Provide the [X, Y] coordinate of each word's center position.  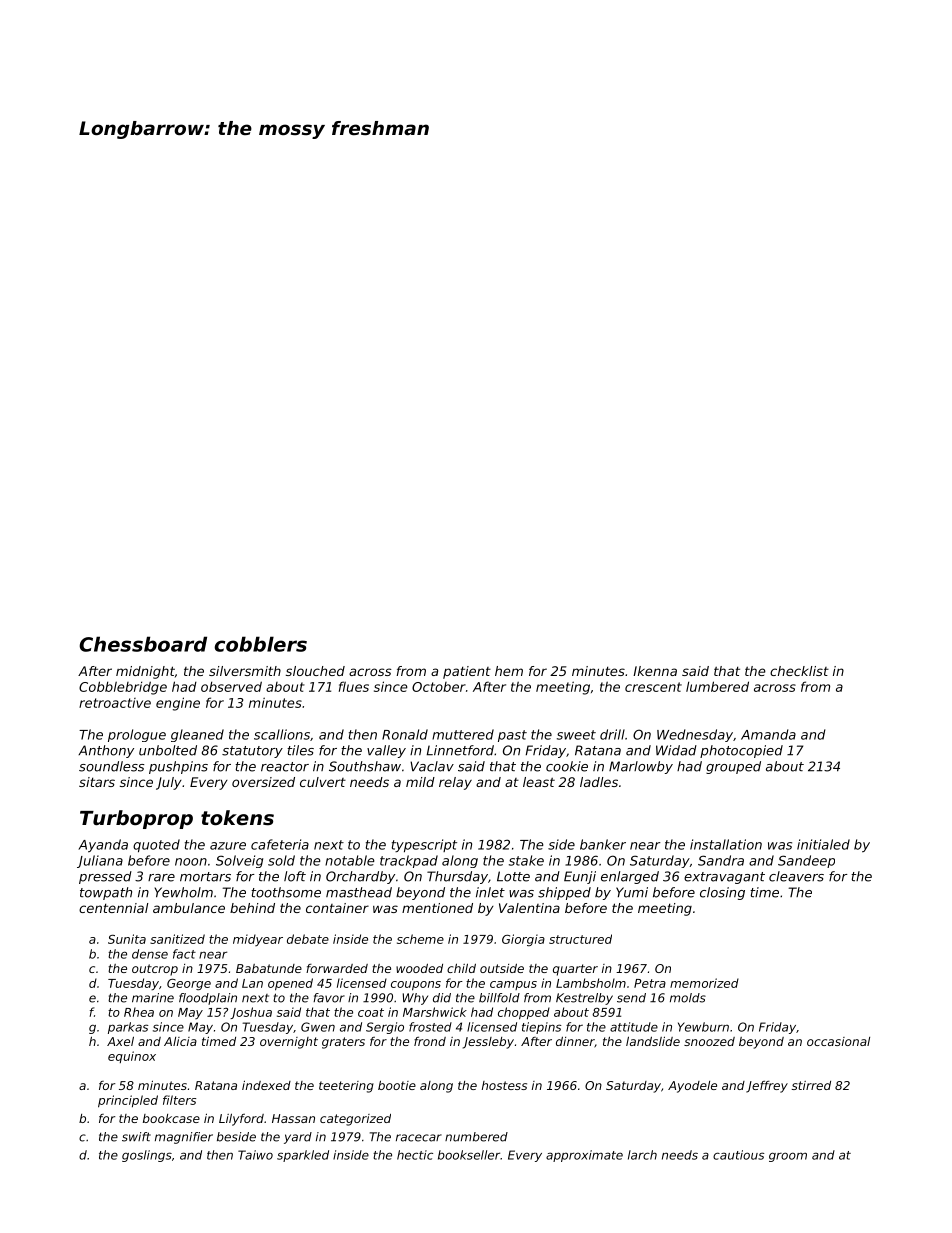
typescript [424, 845]
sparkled [303, 1156]
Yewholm [184, 892]
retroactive [115, 703]
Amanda [768, 734]
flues [354, 686]
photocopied [741, 751]
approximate [584, 1156]
